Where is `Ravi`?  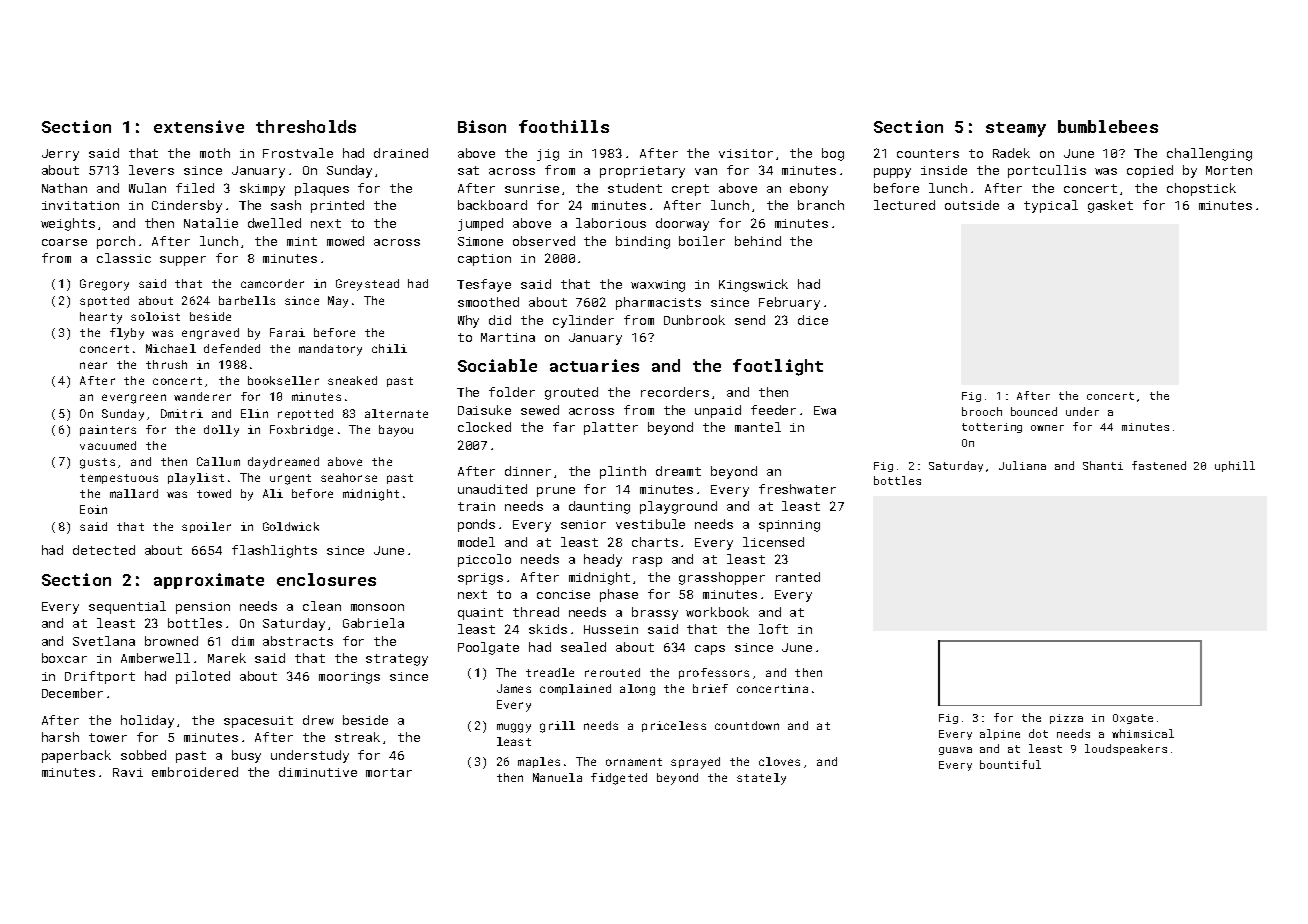 Ravi is located at coordinates (128, 772).
